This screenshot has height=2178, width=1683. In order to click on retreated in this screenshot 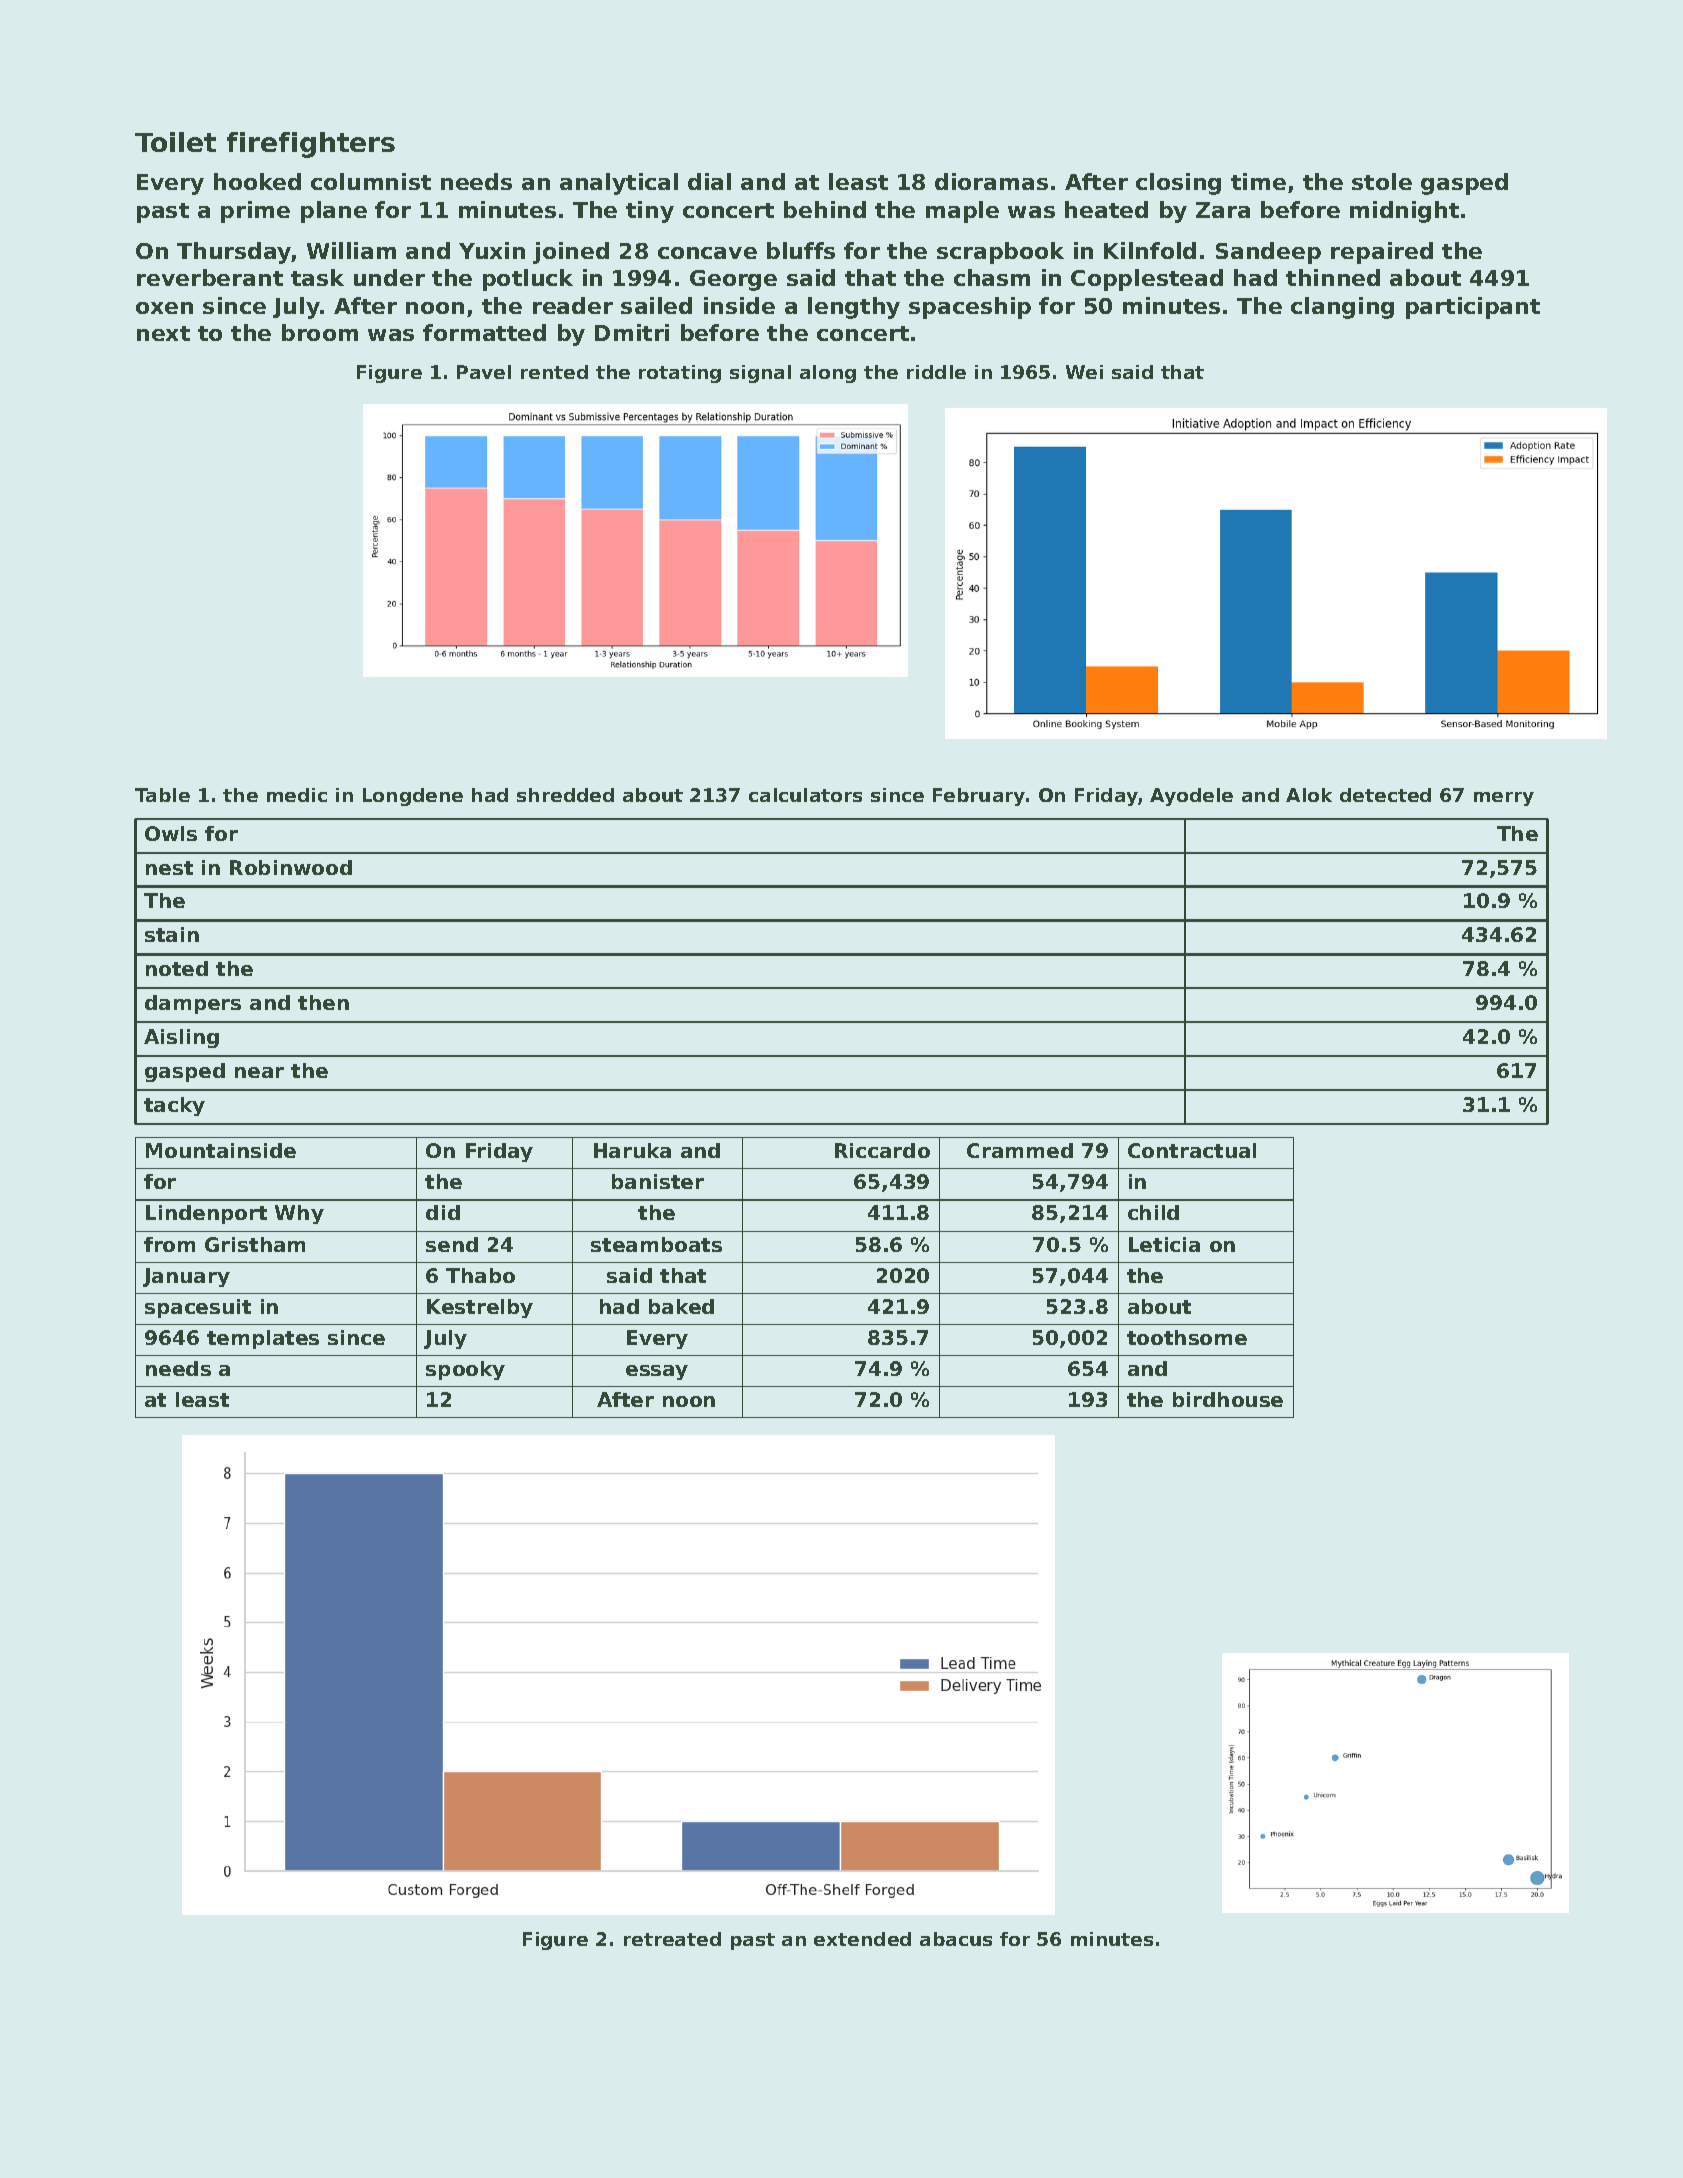, I will do `click(672, 1939)`.
